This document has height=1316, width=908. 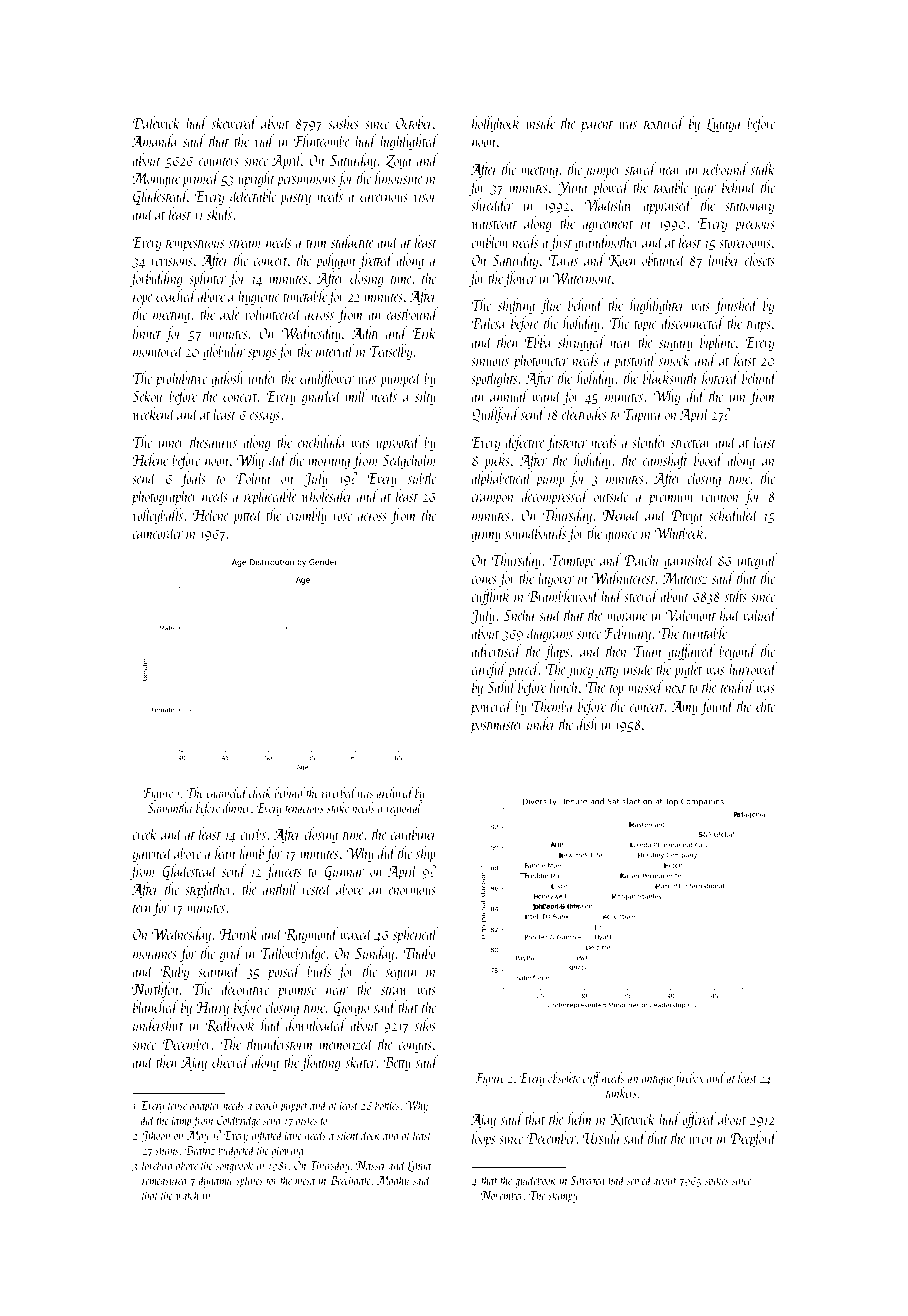 I want to click on pitted, so click(x=248, y=516).
